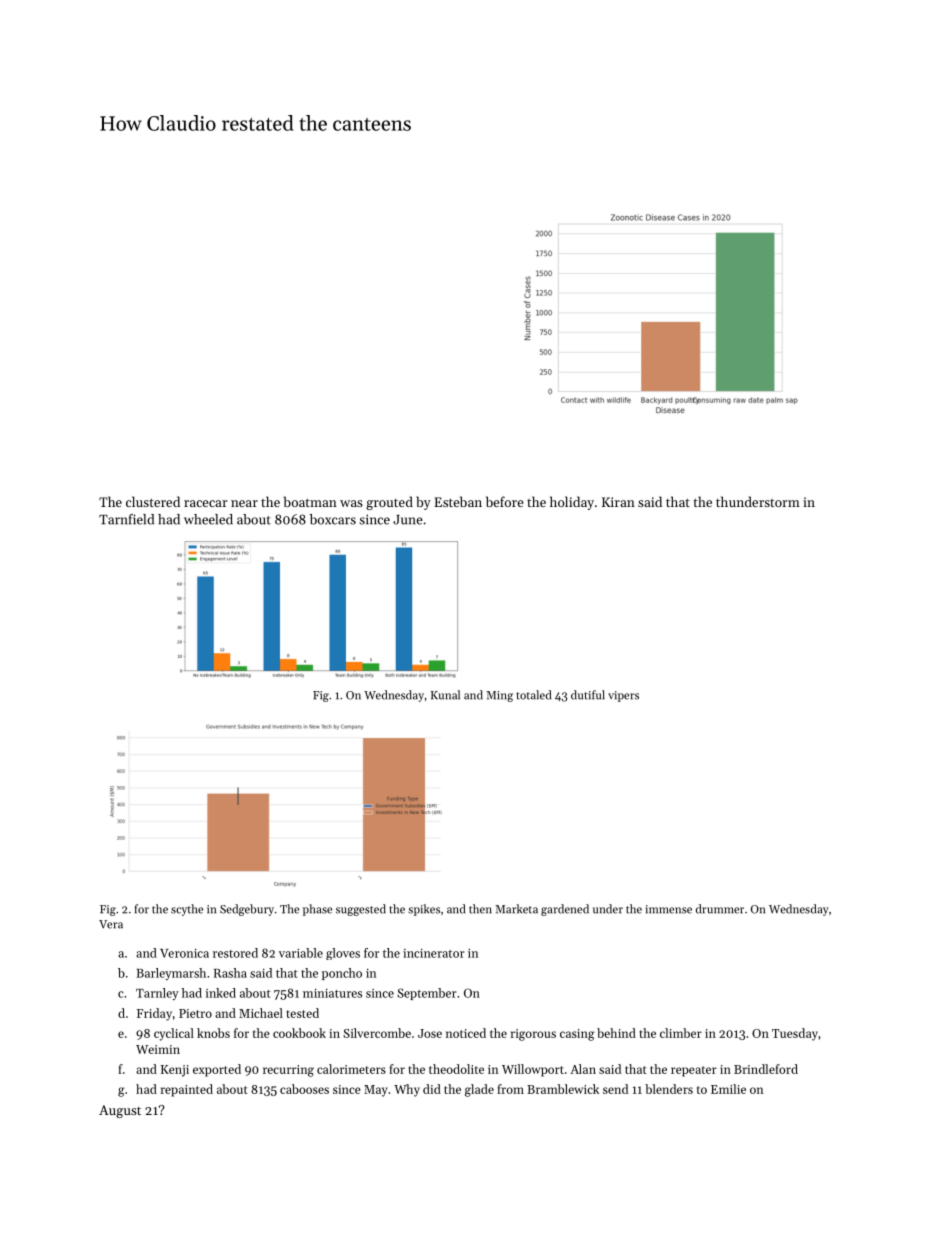  What do you see at coordinates (333, 519) in the document?
I see `boxcars` at bounding box center [333, 519].
